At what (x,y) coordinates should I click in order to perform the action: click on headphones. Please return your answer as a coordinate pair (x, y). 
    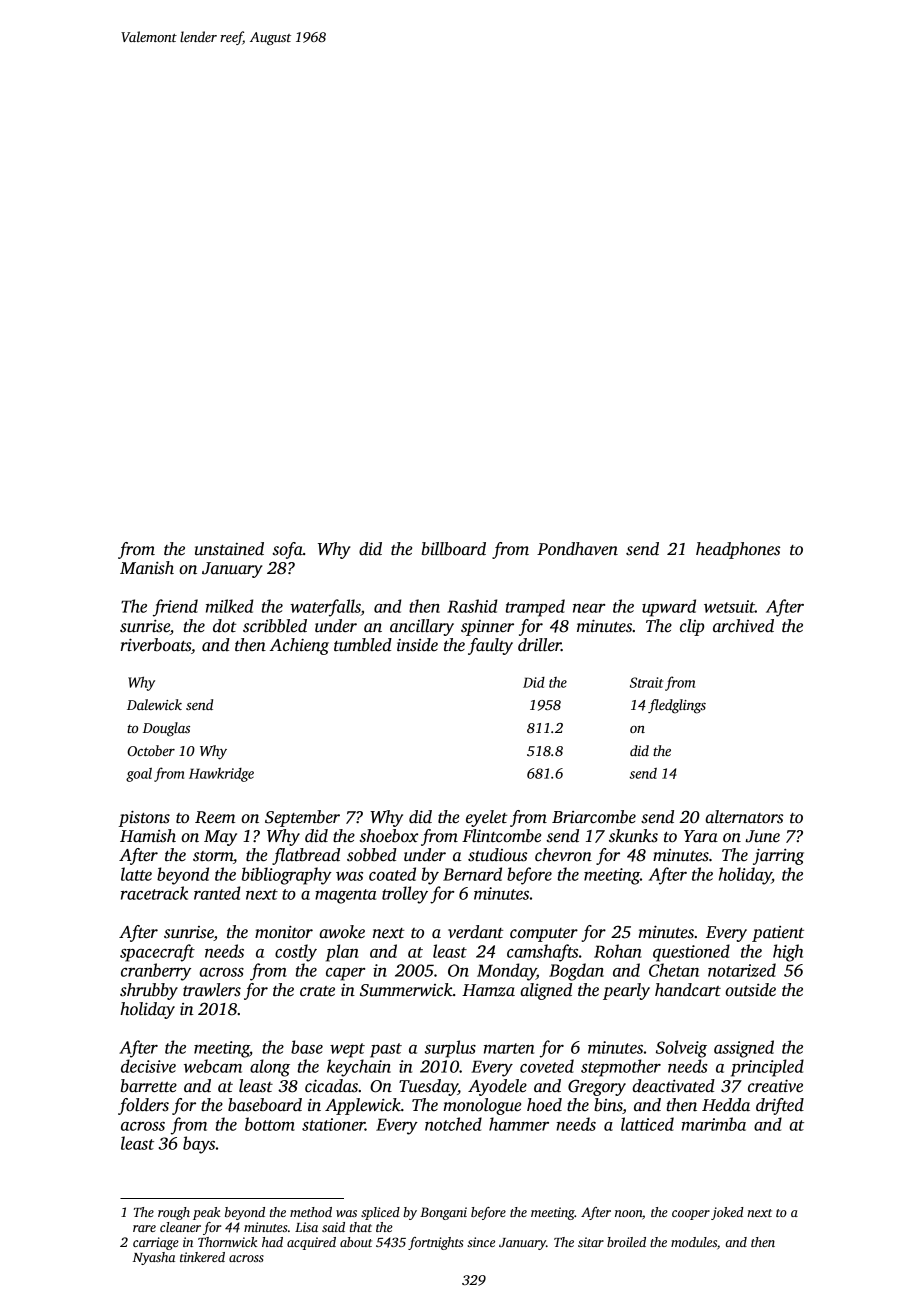
    Looking at the image, I should click on (738, 550).
